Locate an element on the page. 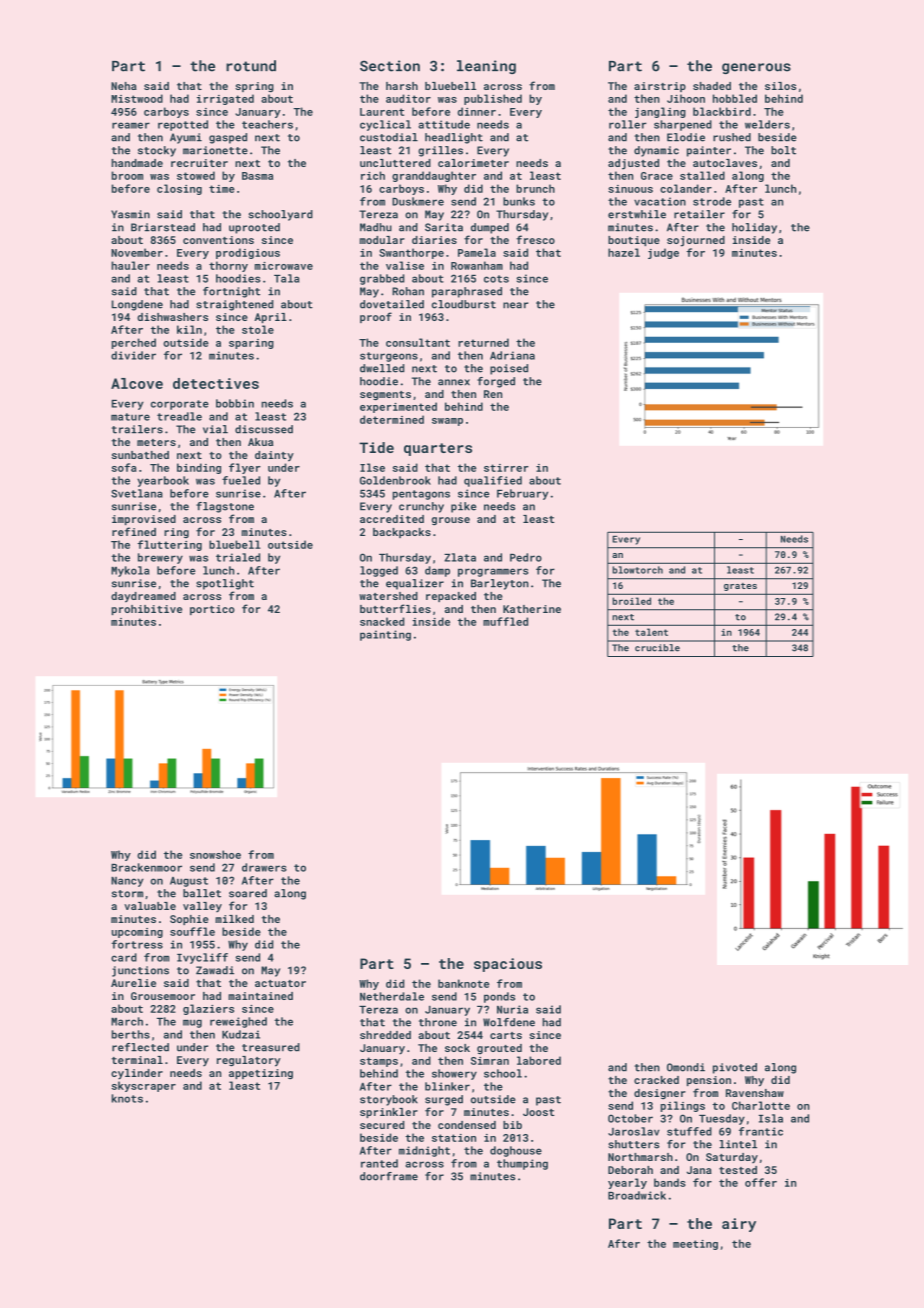 Image resolution: width=924 pixels, height=1308 pixels. Netherdale is located at coordinates (392, 996).
